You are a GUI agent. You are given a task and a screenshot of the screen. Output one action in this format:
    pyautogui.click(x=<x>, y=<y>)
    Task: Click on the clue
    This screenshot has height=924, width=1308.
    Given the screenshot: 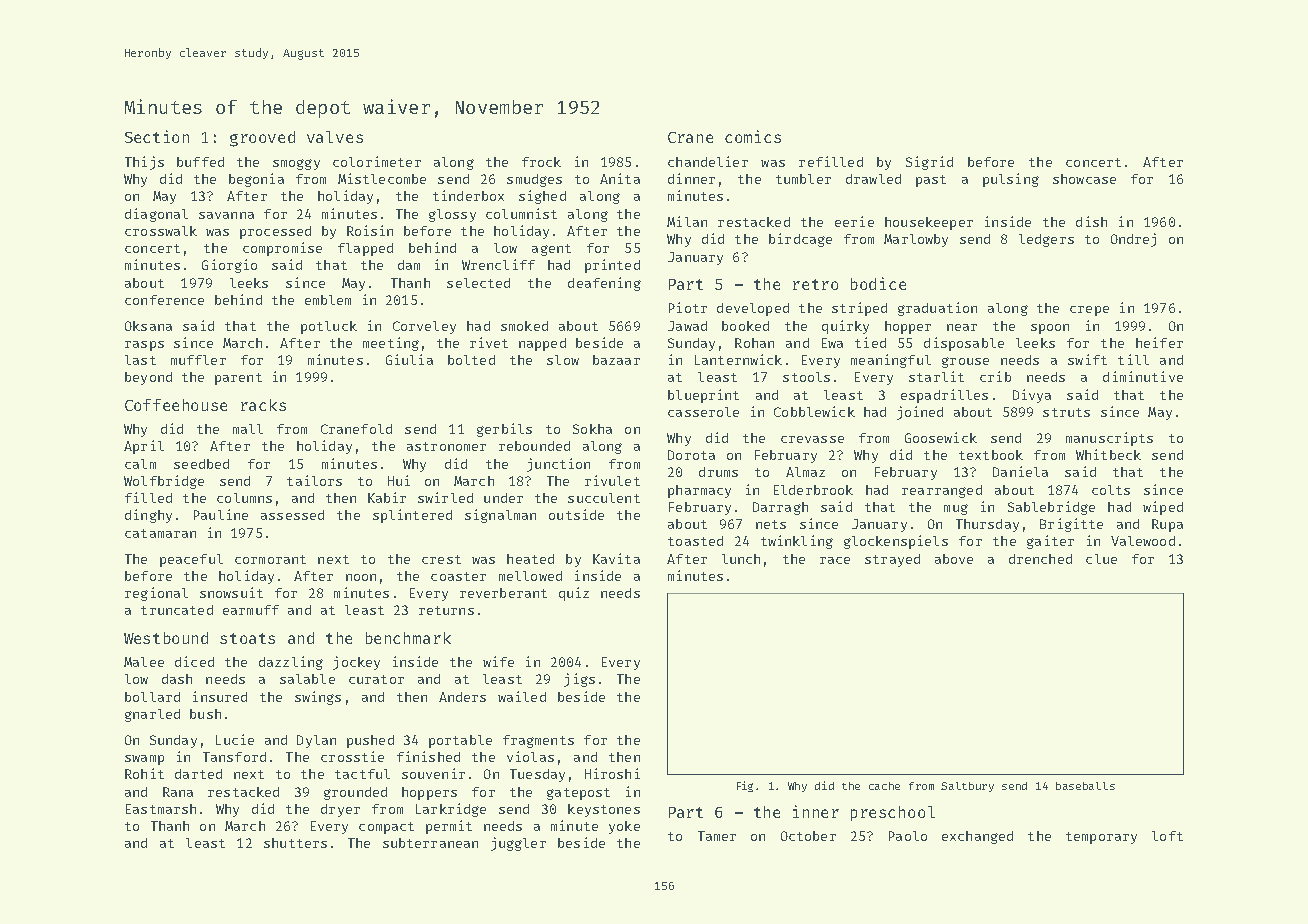 What is the action you would take?
    pyautogui.click(x=1101, y=559)
